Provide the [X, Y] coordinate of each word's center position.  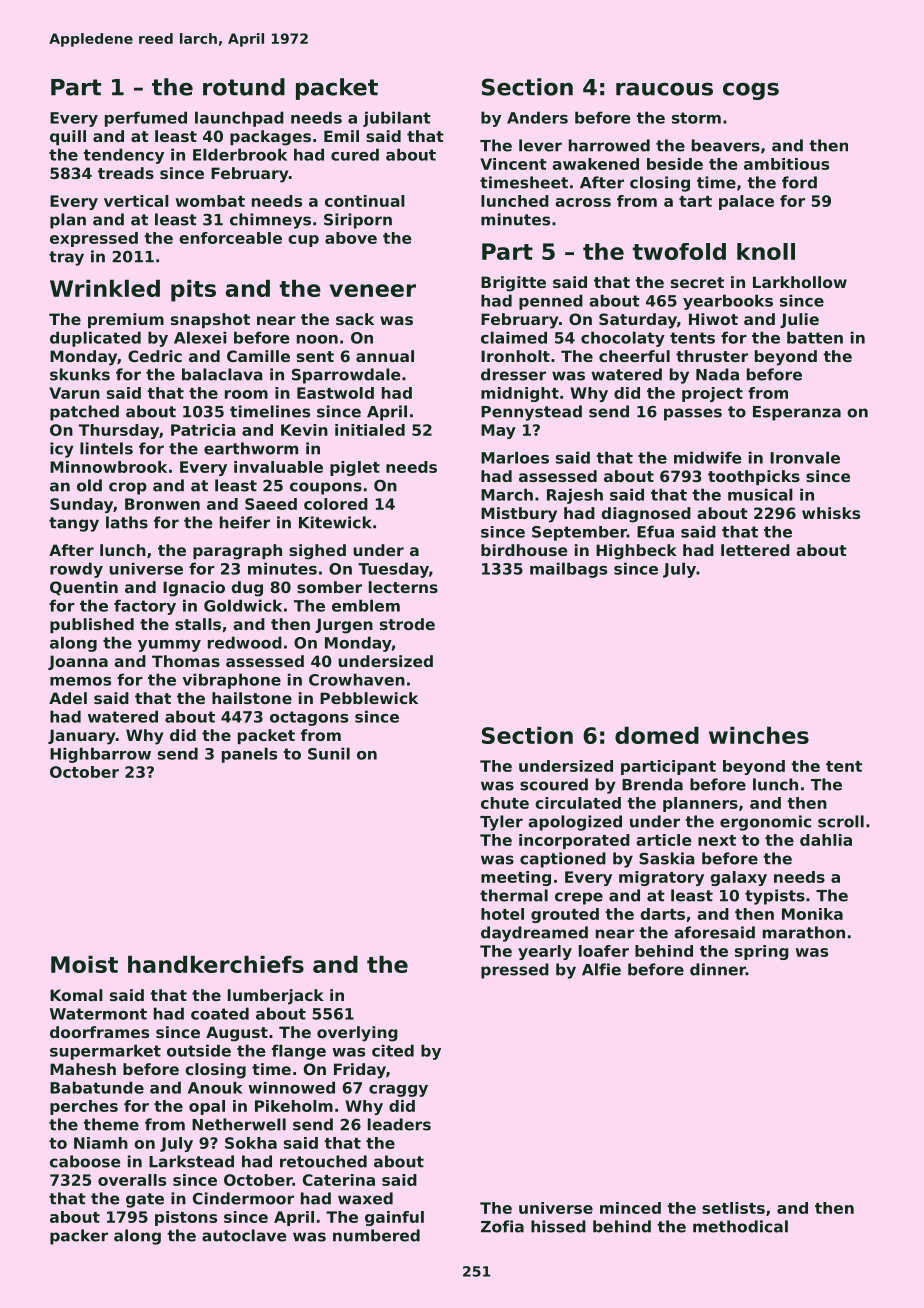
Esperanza [797, 413]
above [351, 238]
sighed [317, 552]
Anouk [215, 1087]
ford [799, 182]
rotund [244, 87]
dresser [513, 374]
